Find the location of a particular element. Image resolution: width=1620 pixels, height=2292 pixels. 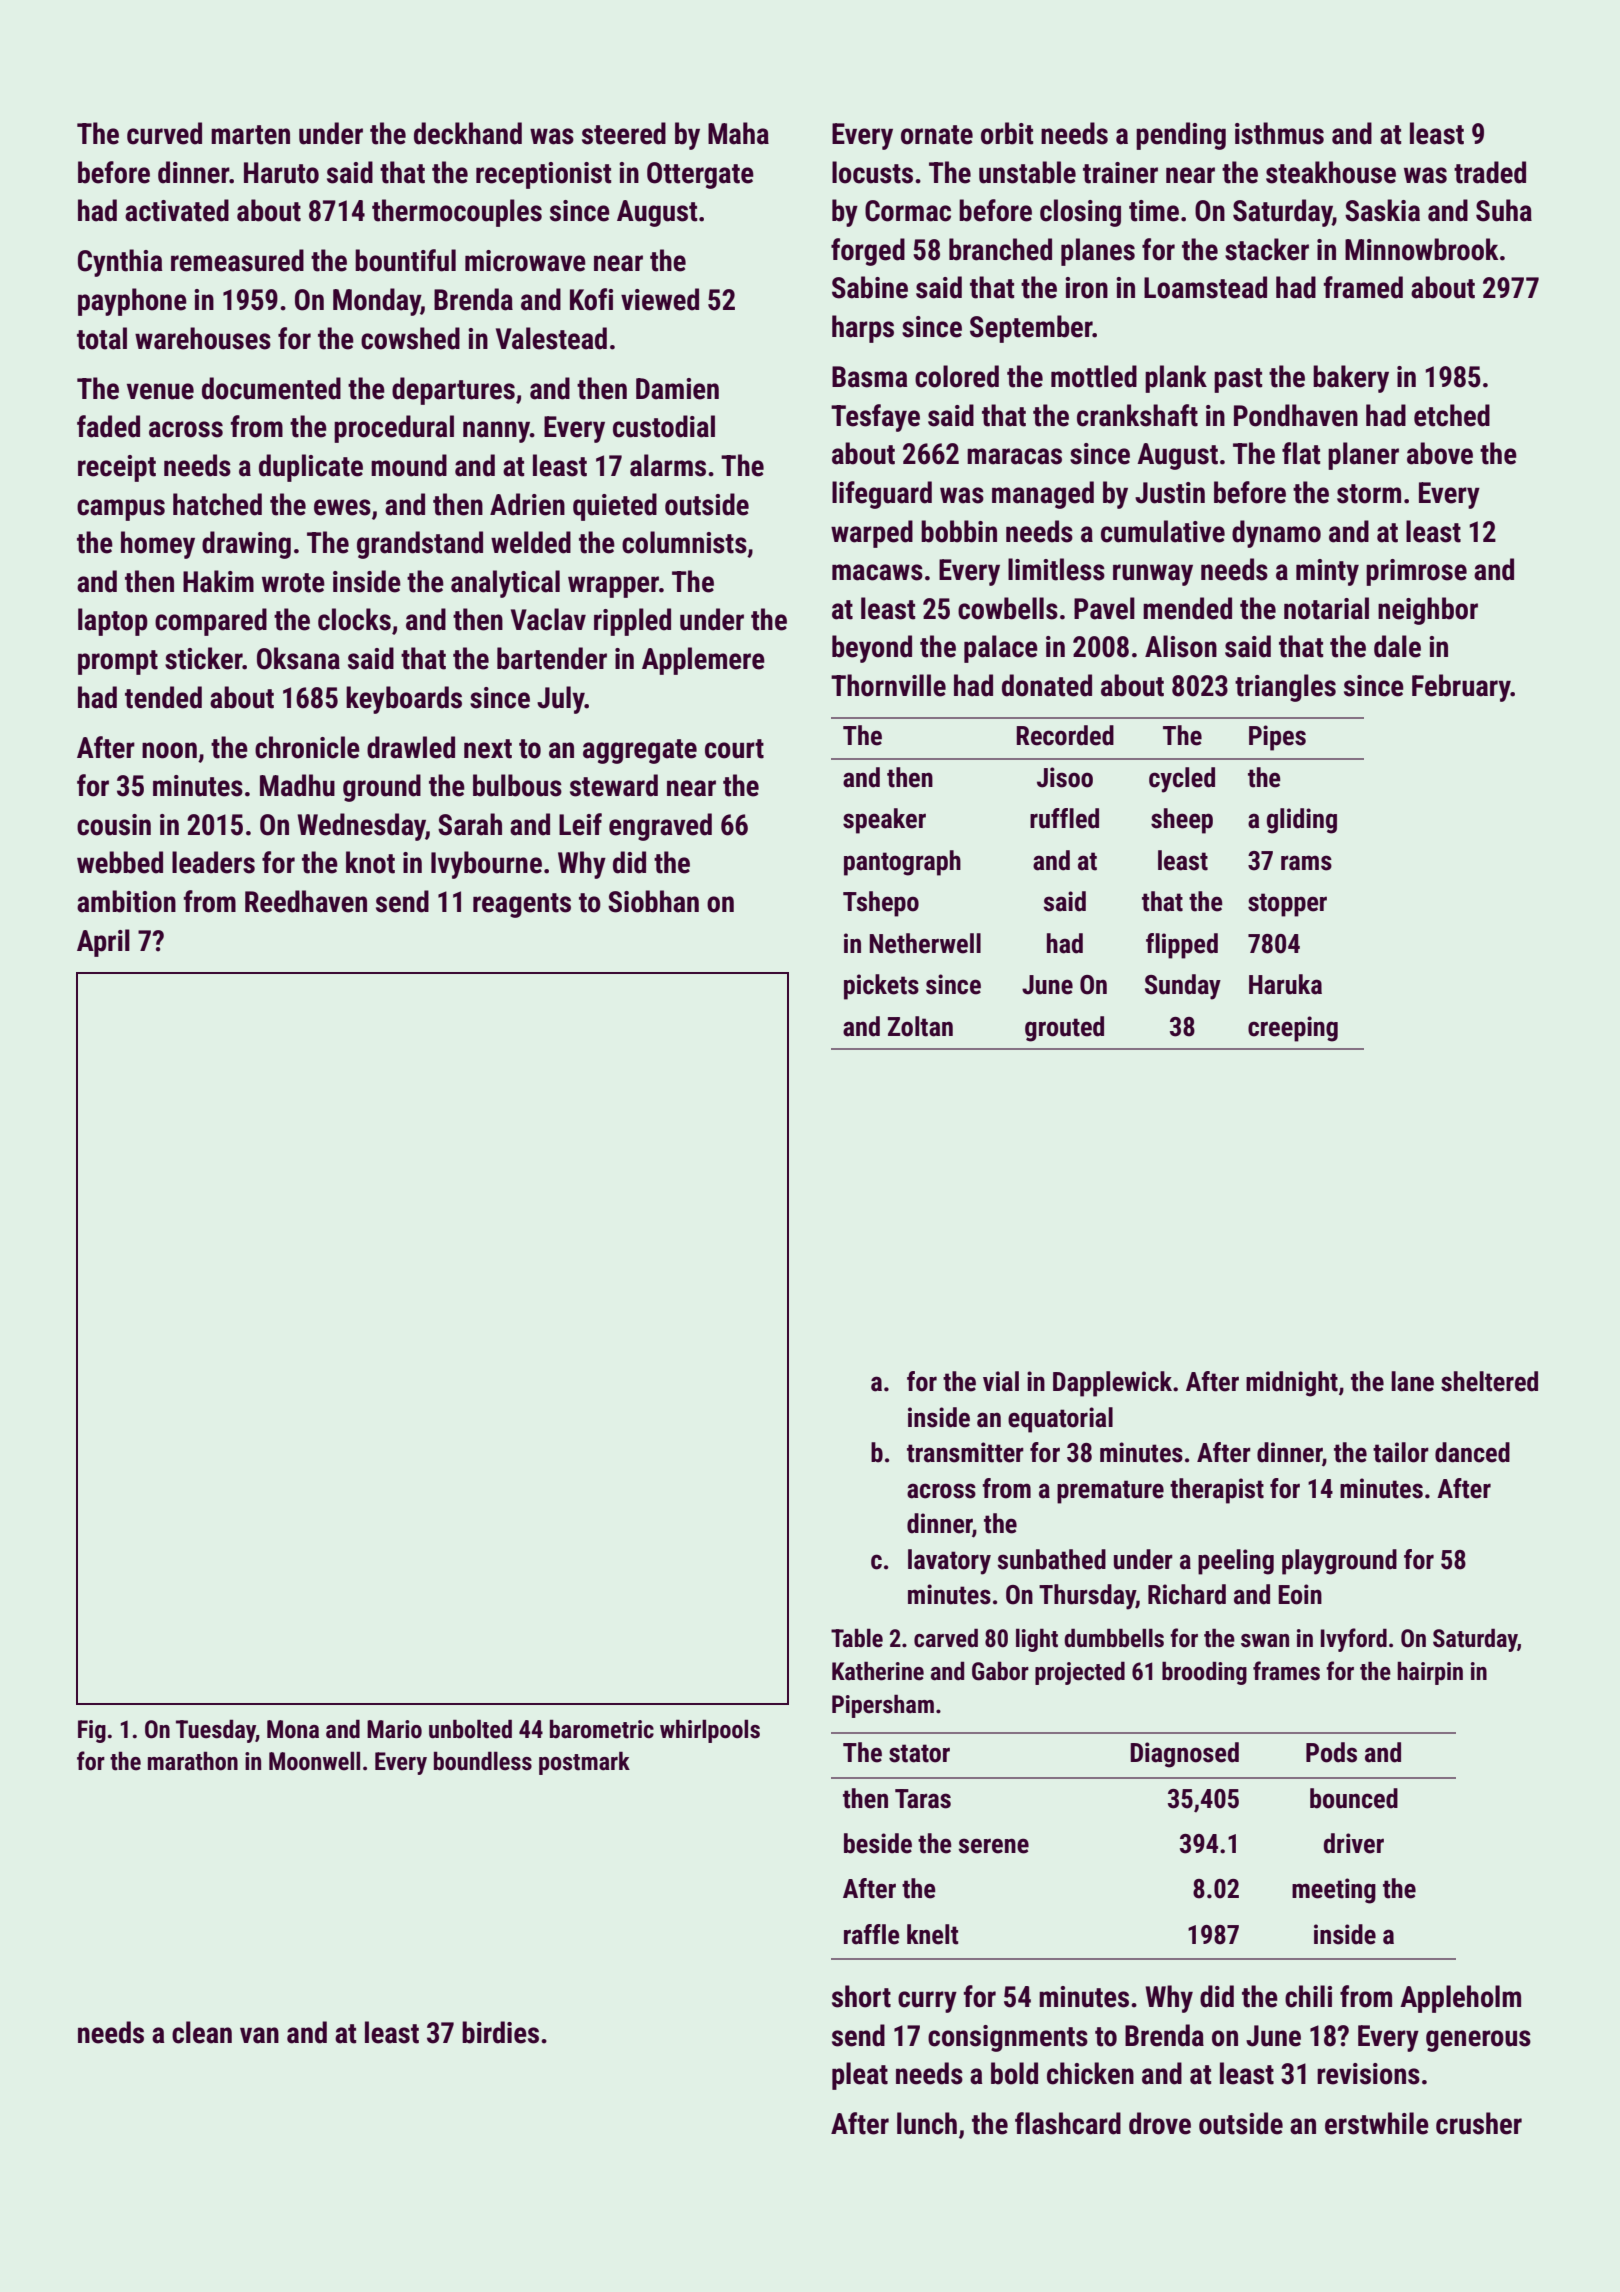

neighbor is located at coordinates (1428, 611).
